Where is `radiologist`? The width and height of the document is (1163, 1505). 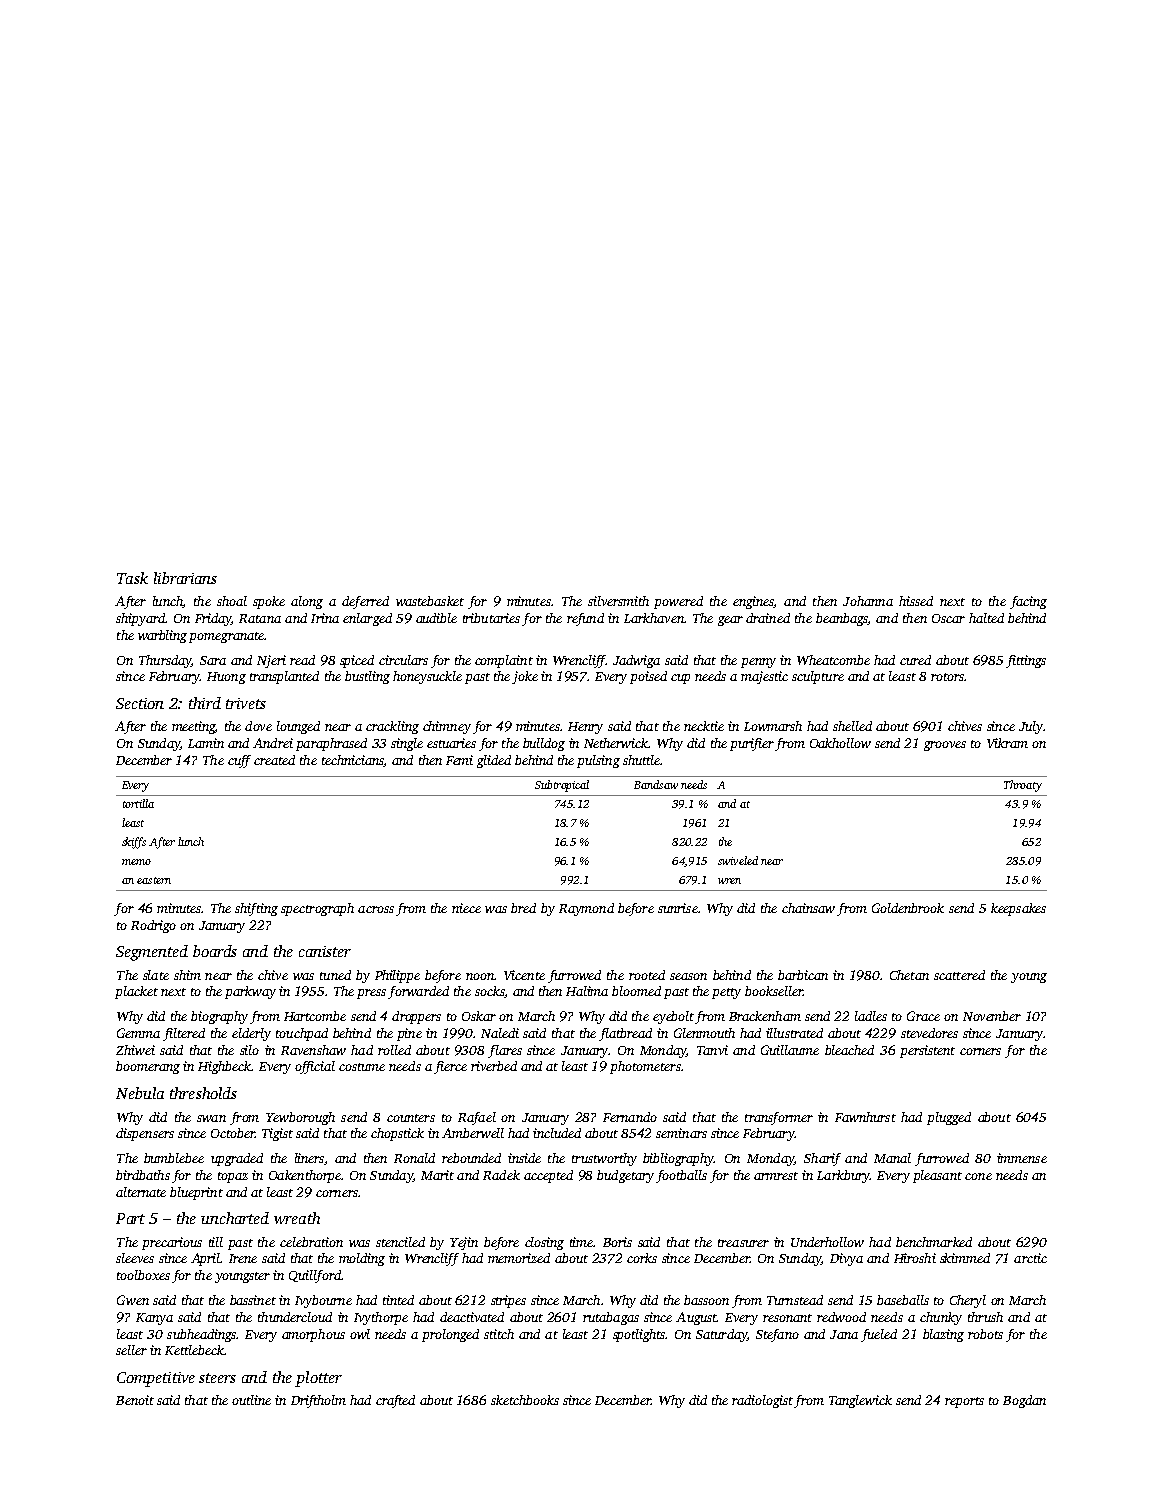 radiologist is located at coordinates (762, 1401).
